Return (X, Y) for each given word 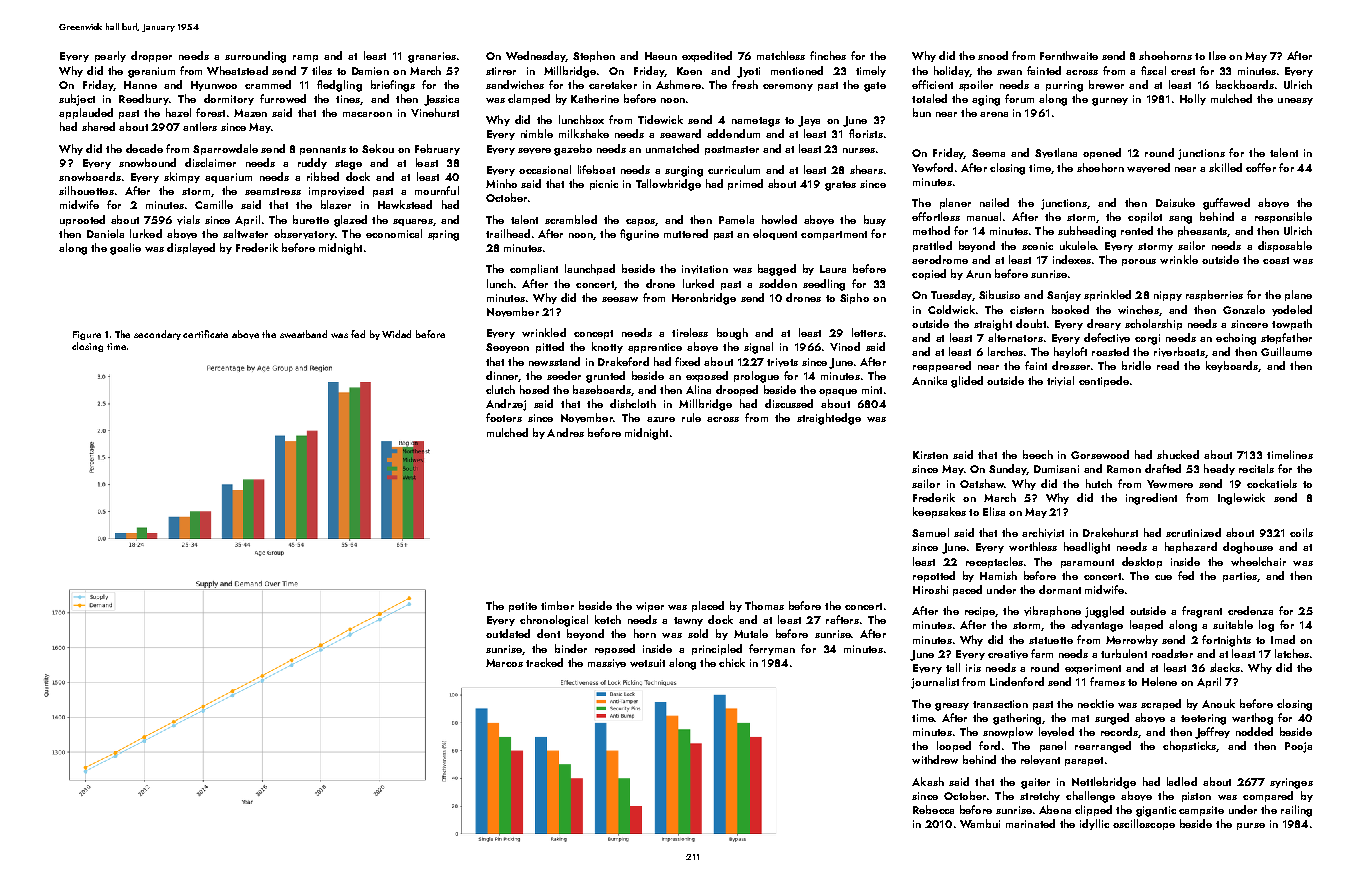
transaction (1000, 704)
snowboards (90, 176)
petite (523, 607)
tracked (544, 662)
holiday (951, 71)
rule (691, 417)
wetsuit (647, 663)
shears (866, 169)
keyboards (1232, 366)
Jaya (809, 121)
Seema (988, 153)
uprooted (82, 220)
